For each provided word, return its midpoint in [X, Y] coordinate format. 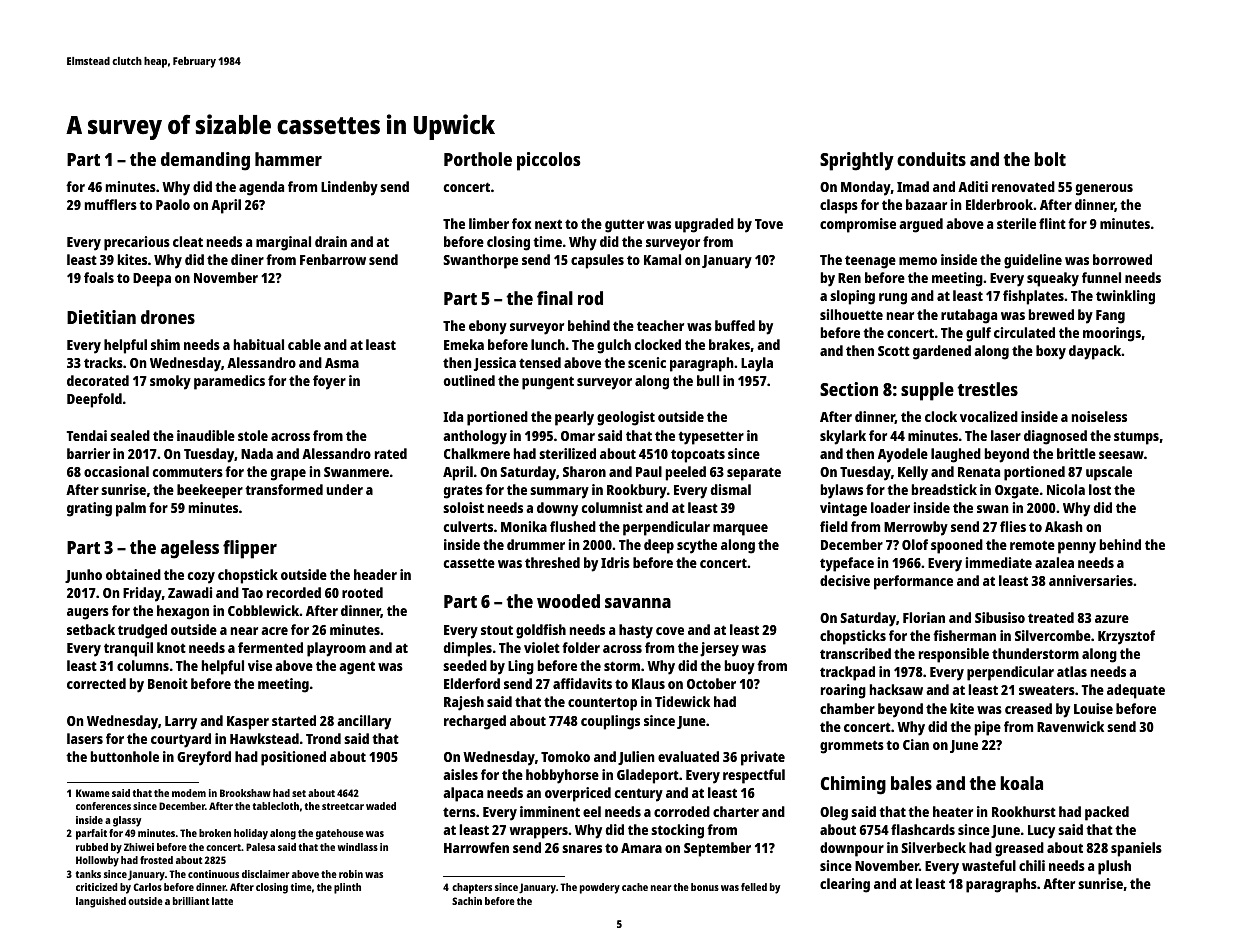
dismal [731, 489]
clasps [839, 206]
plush [1114, 867]
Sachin [467, 901]
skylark [843, 437]
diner [247, 259]
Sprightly [857, 161]
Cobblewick [264, 610]
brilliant [191, 901]
